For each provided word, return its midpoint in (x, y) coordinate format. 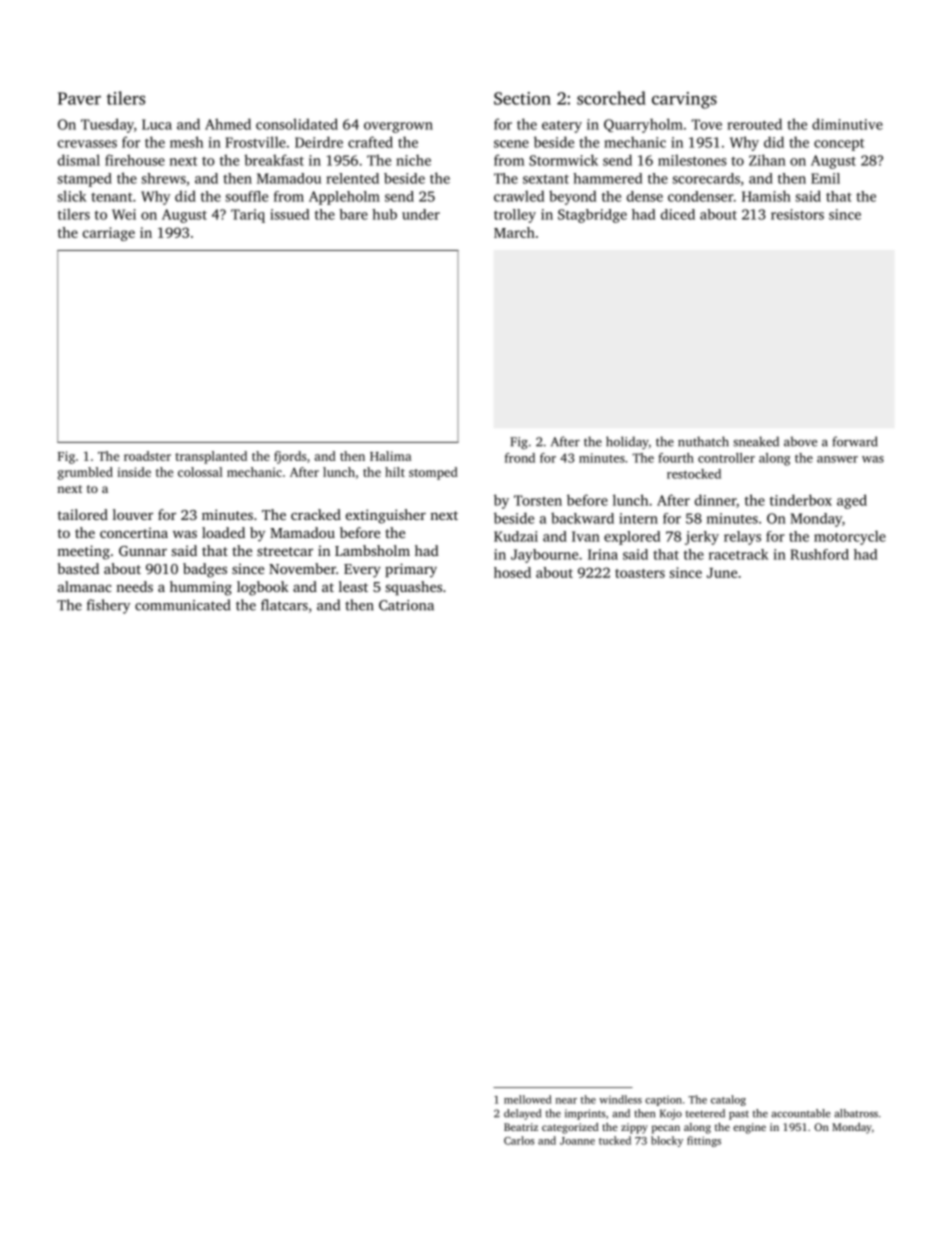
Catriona (406, 605)
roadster (147, 456)
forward (855, 441)
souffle (246, 196)
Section (522, 98)
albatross (856, 1113)
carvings (684, 100)
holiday (627, 442)
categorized (570, 1128)
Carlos (519, 1140)
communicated (182, 605)
